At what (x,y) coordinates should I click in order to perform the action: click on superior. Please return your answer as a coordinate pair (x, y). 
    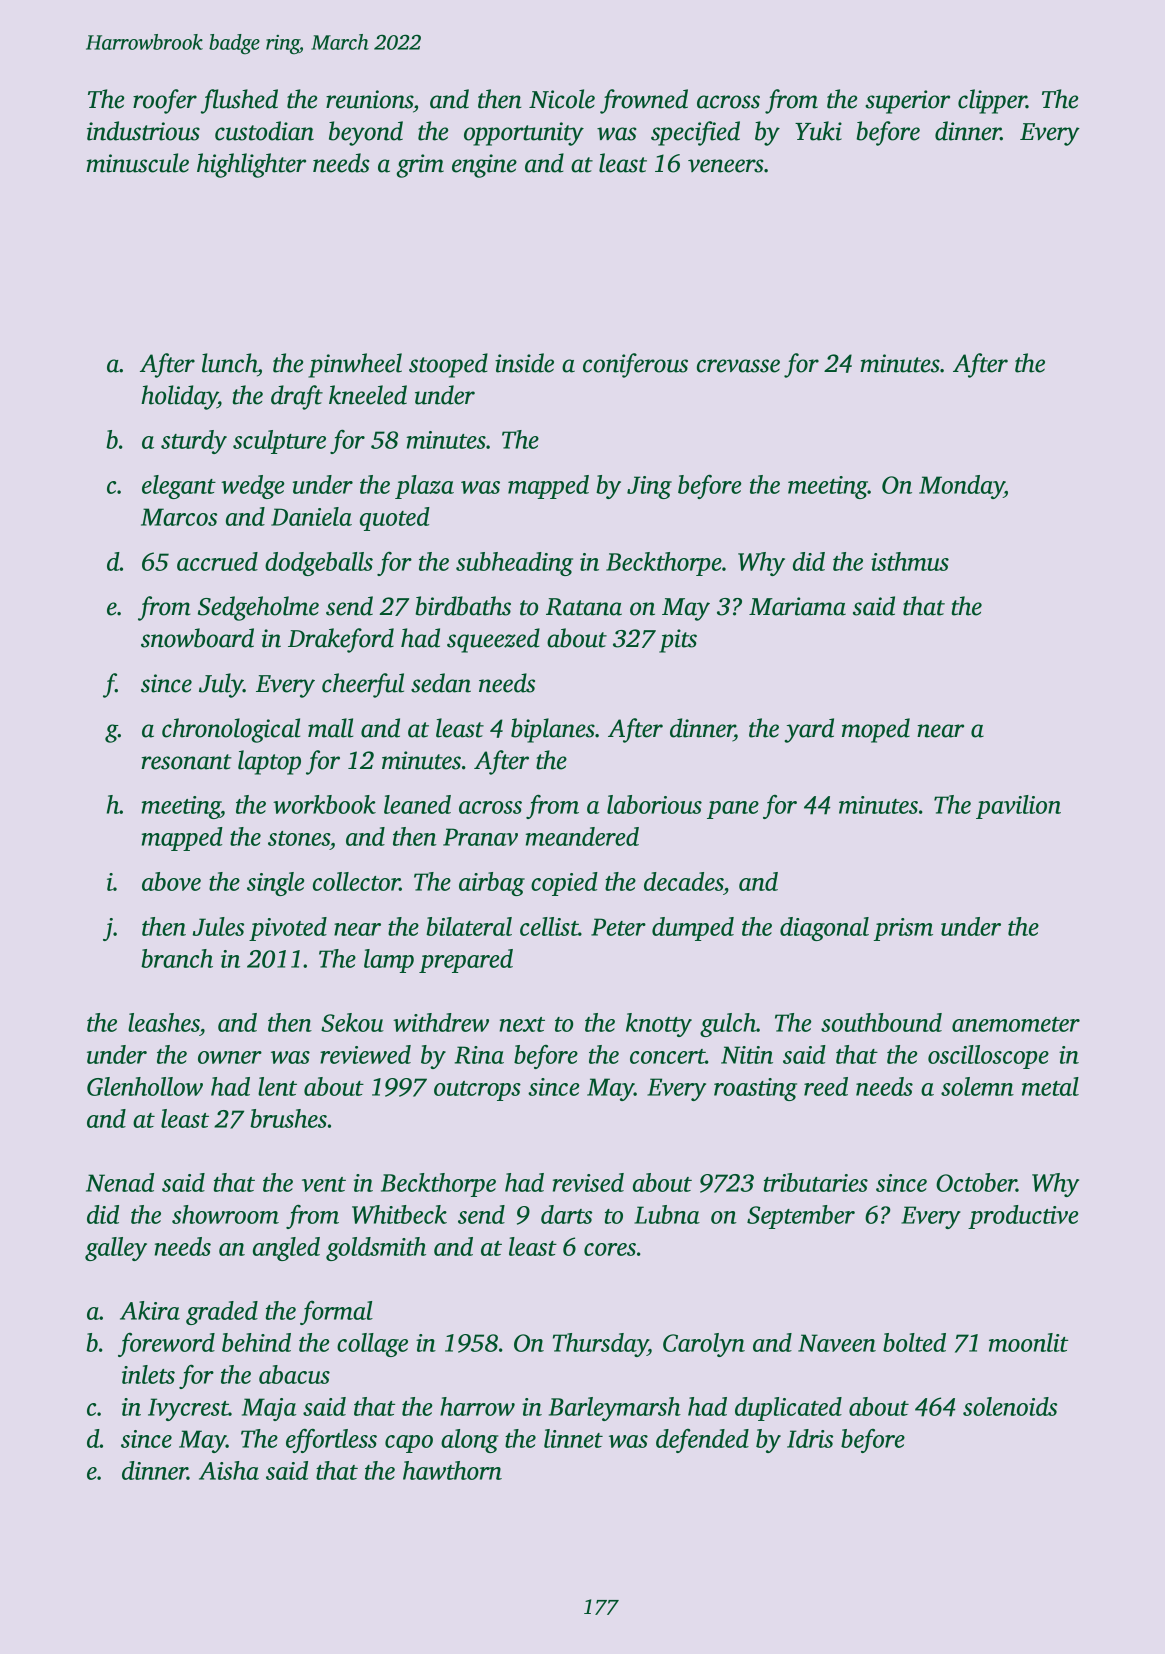
    Looking at the image, I should click on (907, 102).
